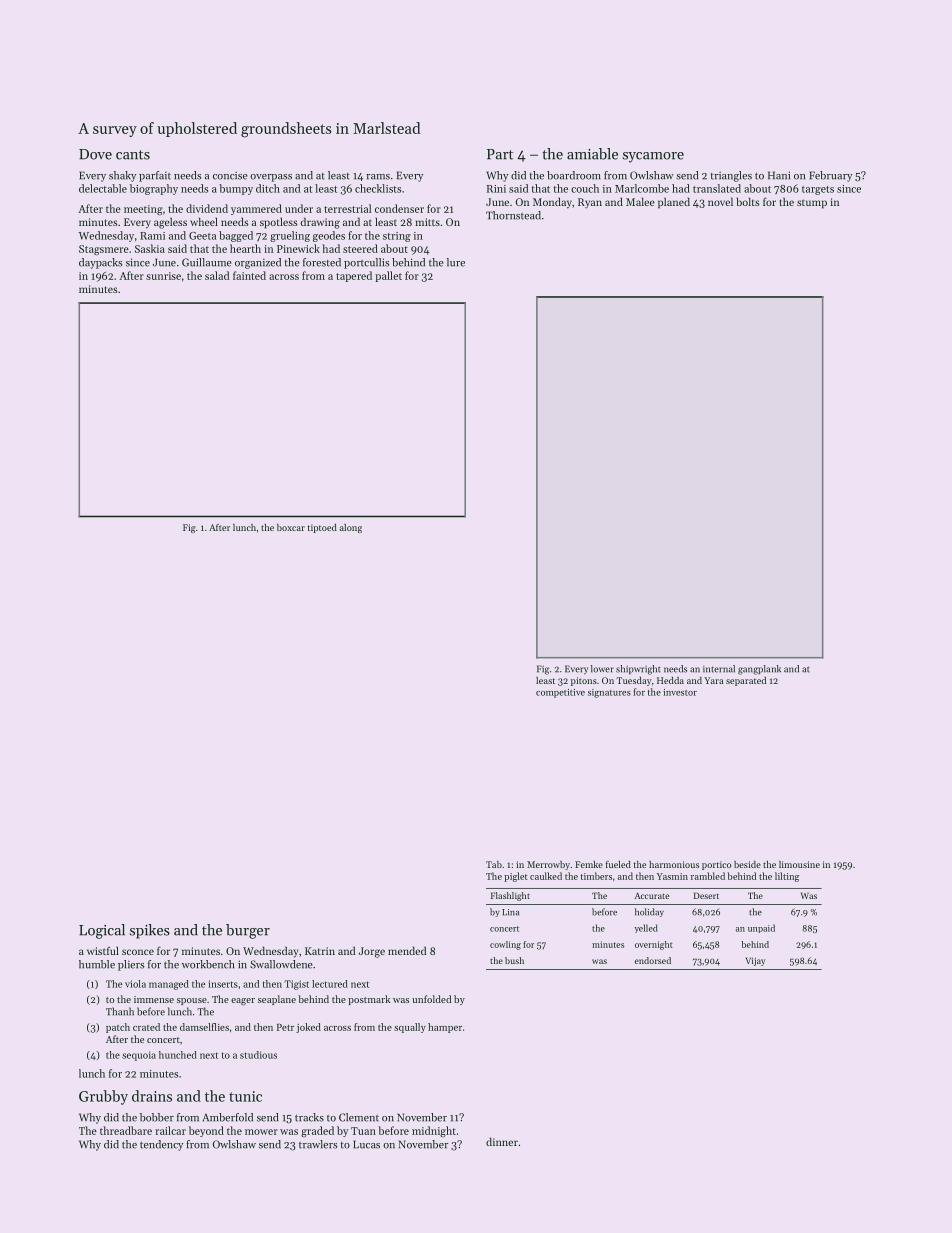  I want to click on along, so click(351, 528).
